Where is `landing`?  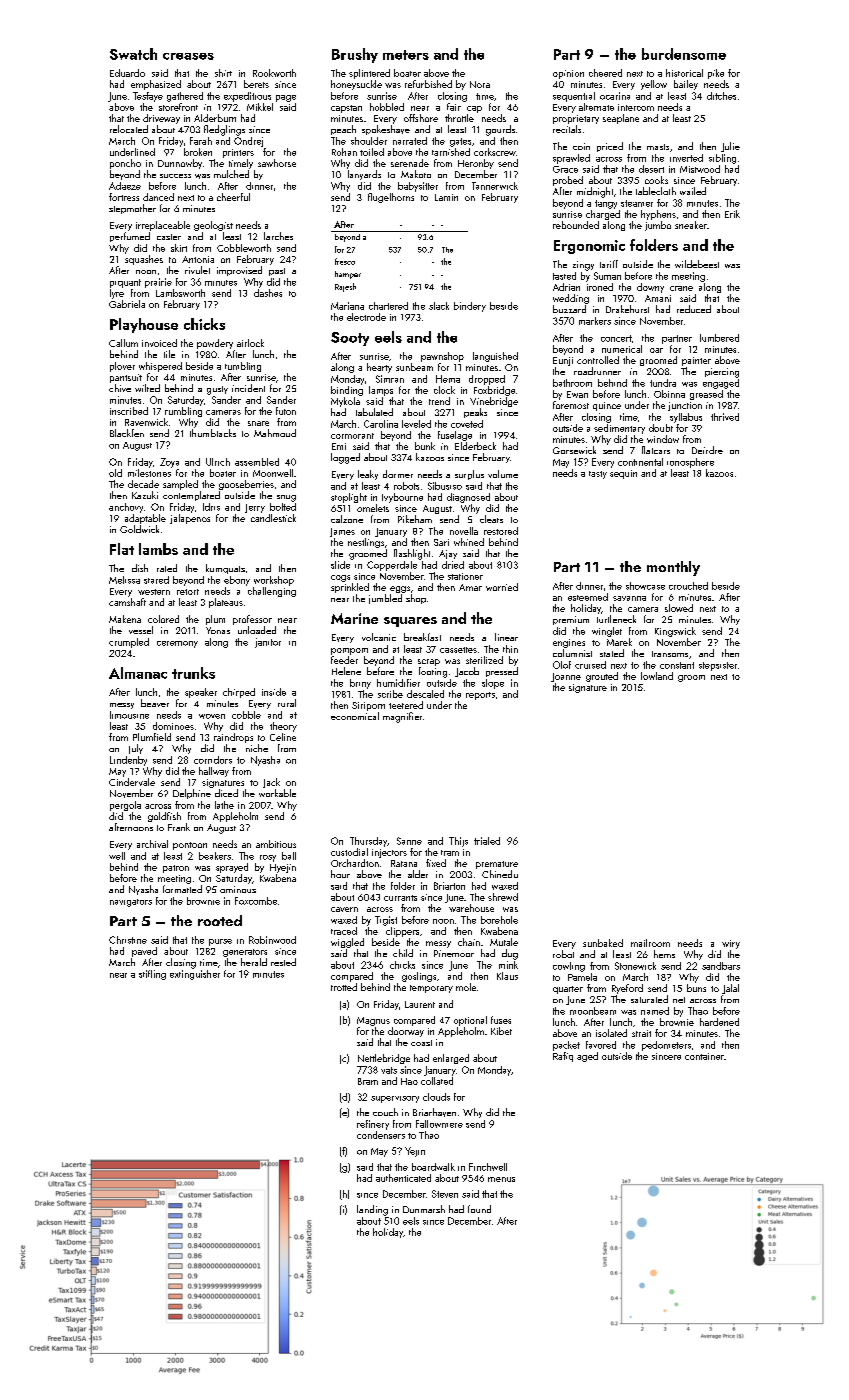
landing is located at coordinates (372, 1210).
